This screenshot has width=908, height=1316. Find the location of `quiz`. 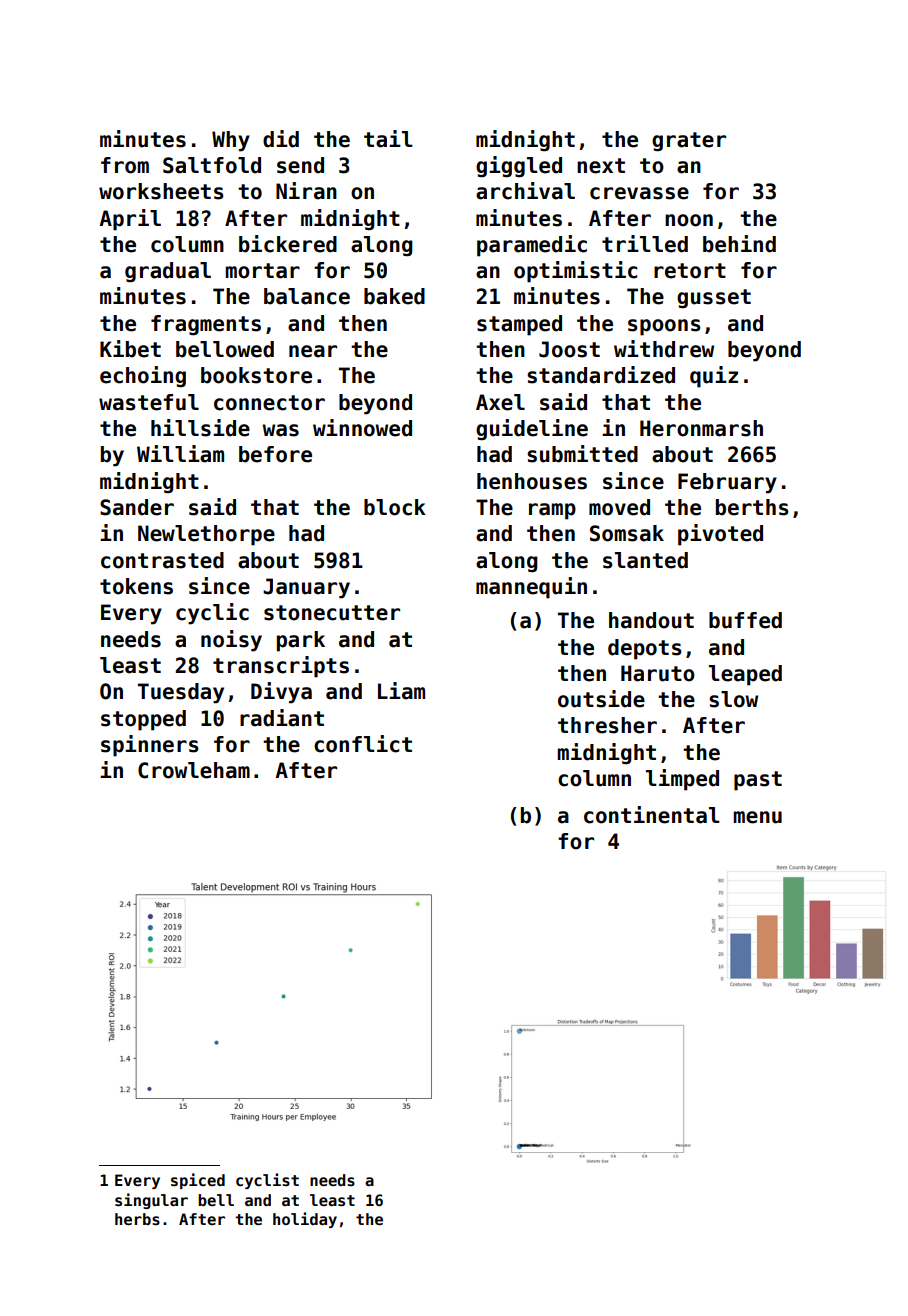

quiz is located at coordinates (714, 377).
